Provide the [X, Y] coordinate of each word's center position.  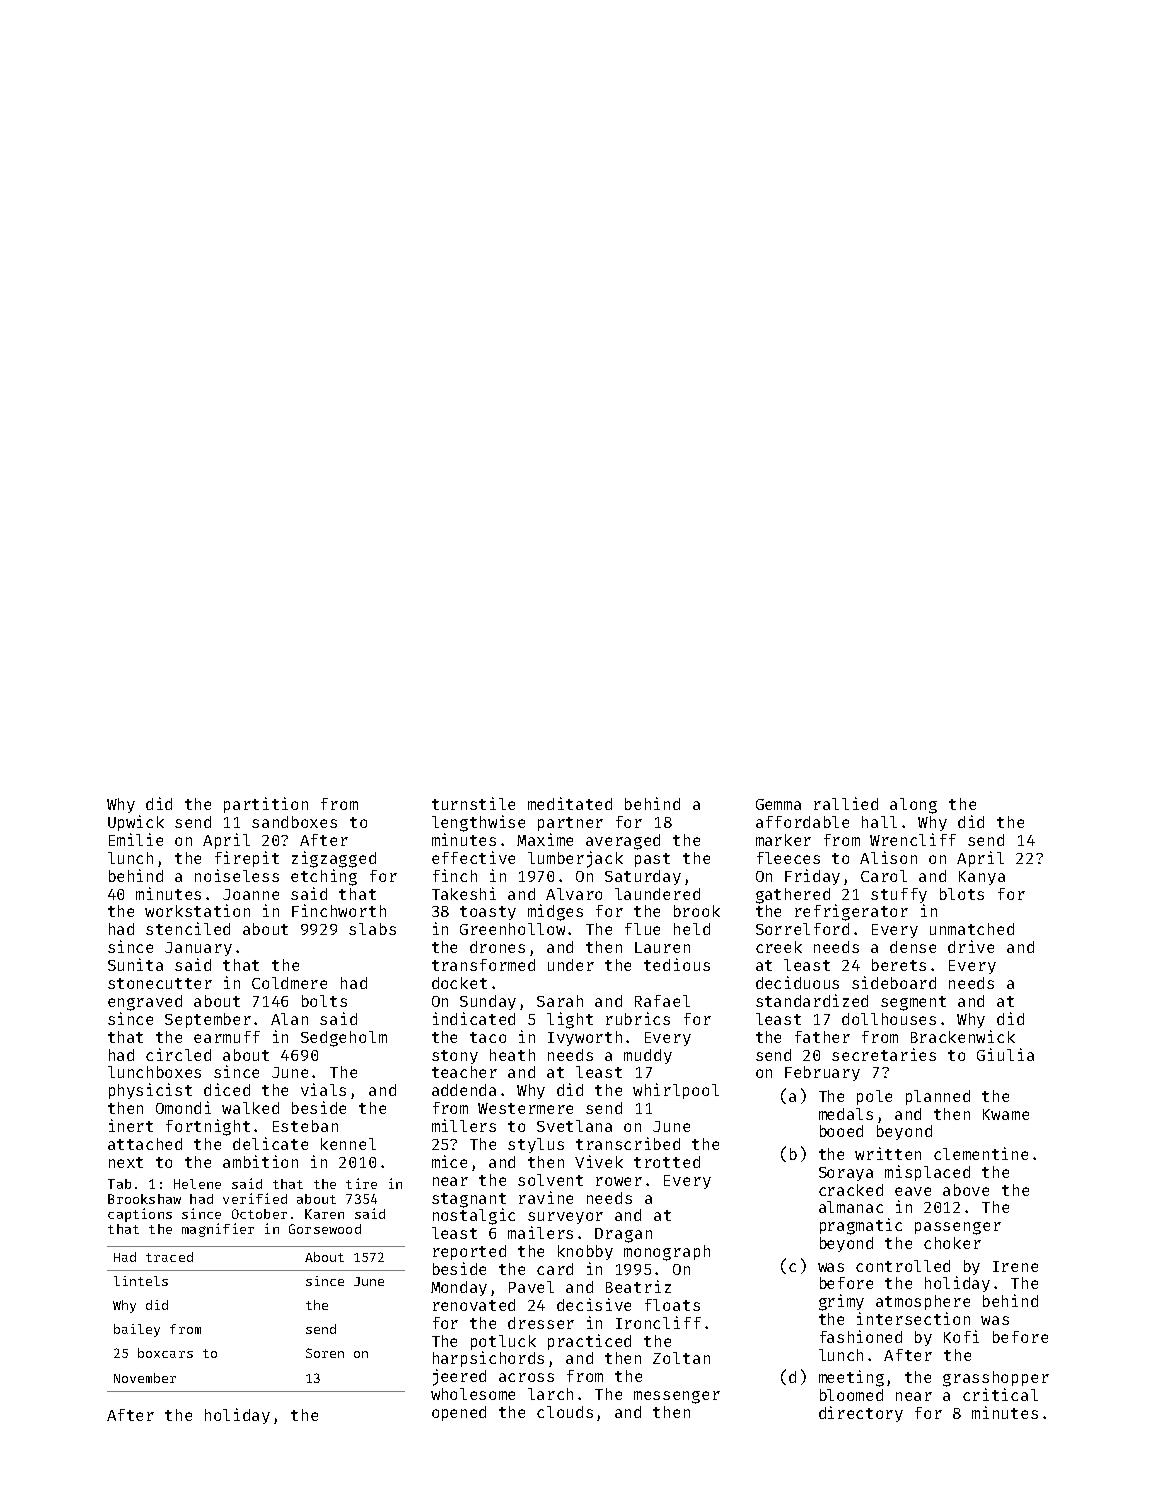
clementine [981, 1153]
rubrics [638, 1018]
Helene [197, 1184]
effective [473, 857]
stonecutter [160, 983]
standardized [812, 1000]
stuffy [899, 895]
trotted [667, 1162]
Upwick [136, 823]
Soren [325, 1353]
